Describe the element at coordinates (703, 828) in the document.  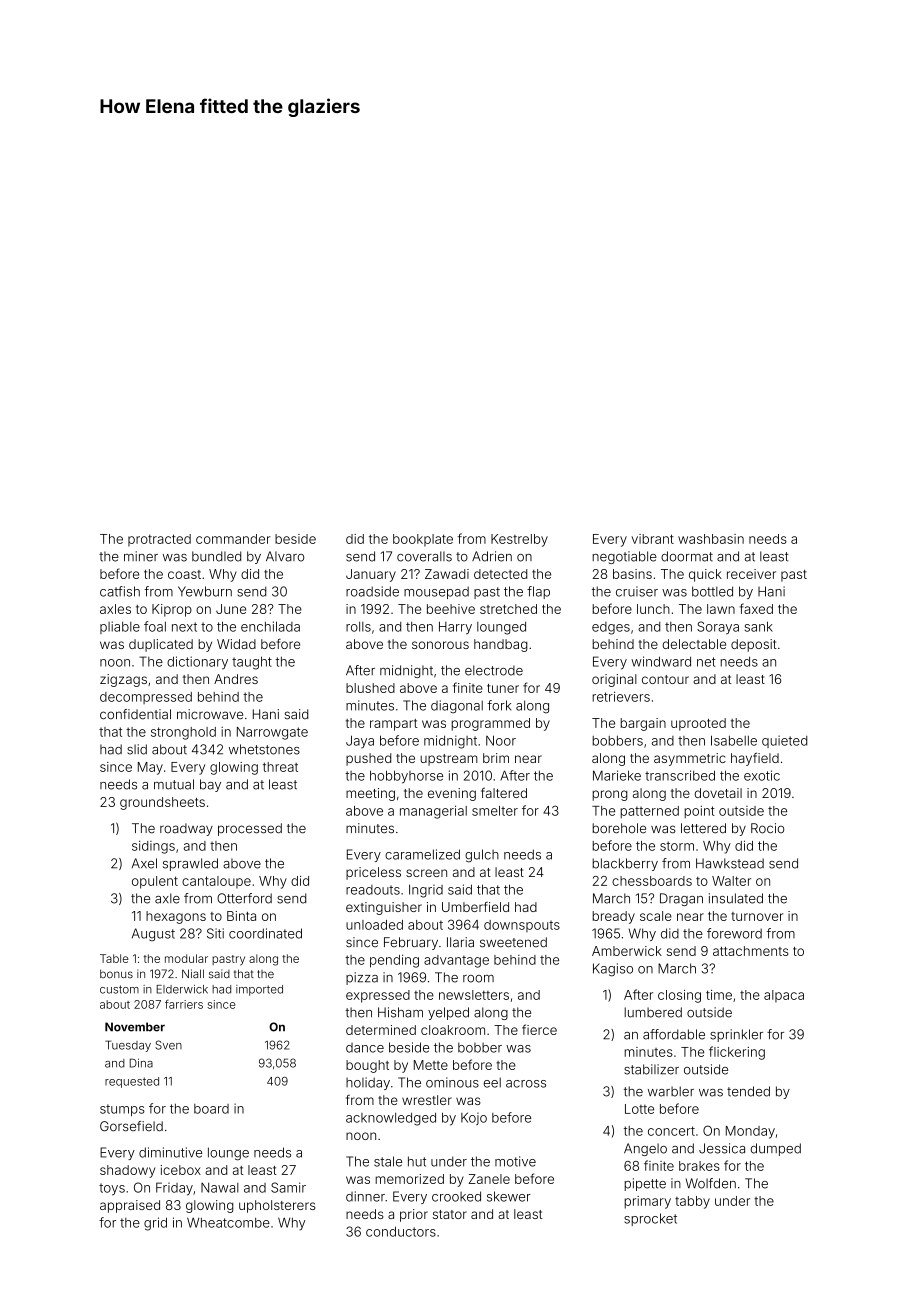
I see `lettered` at that location.
